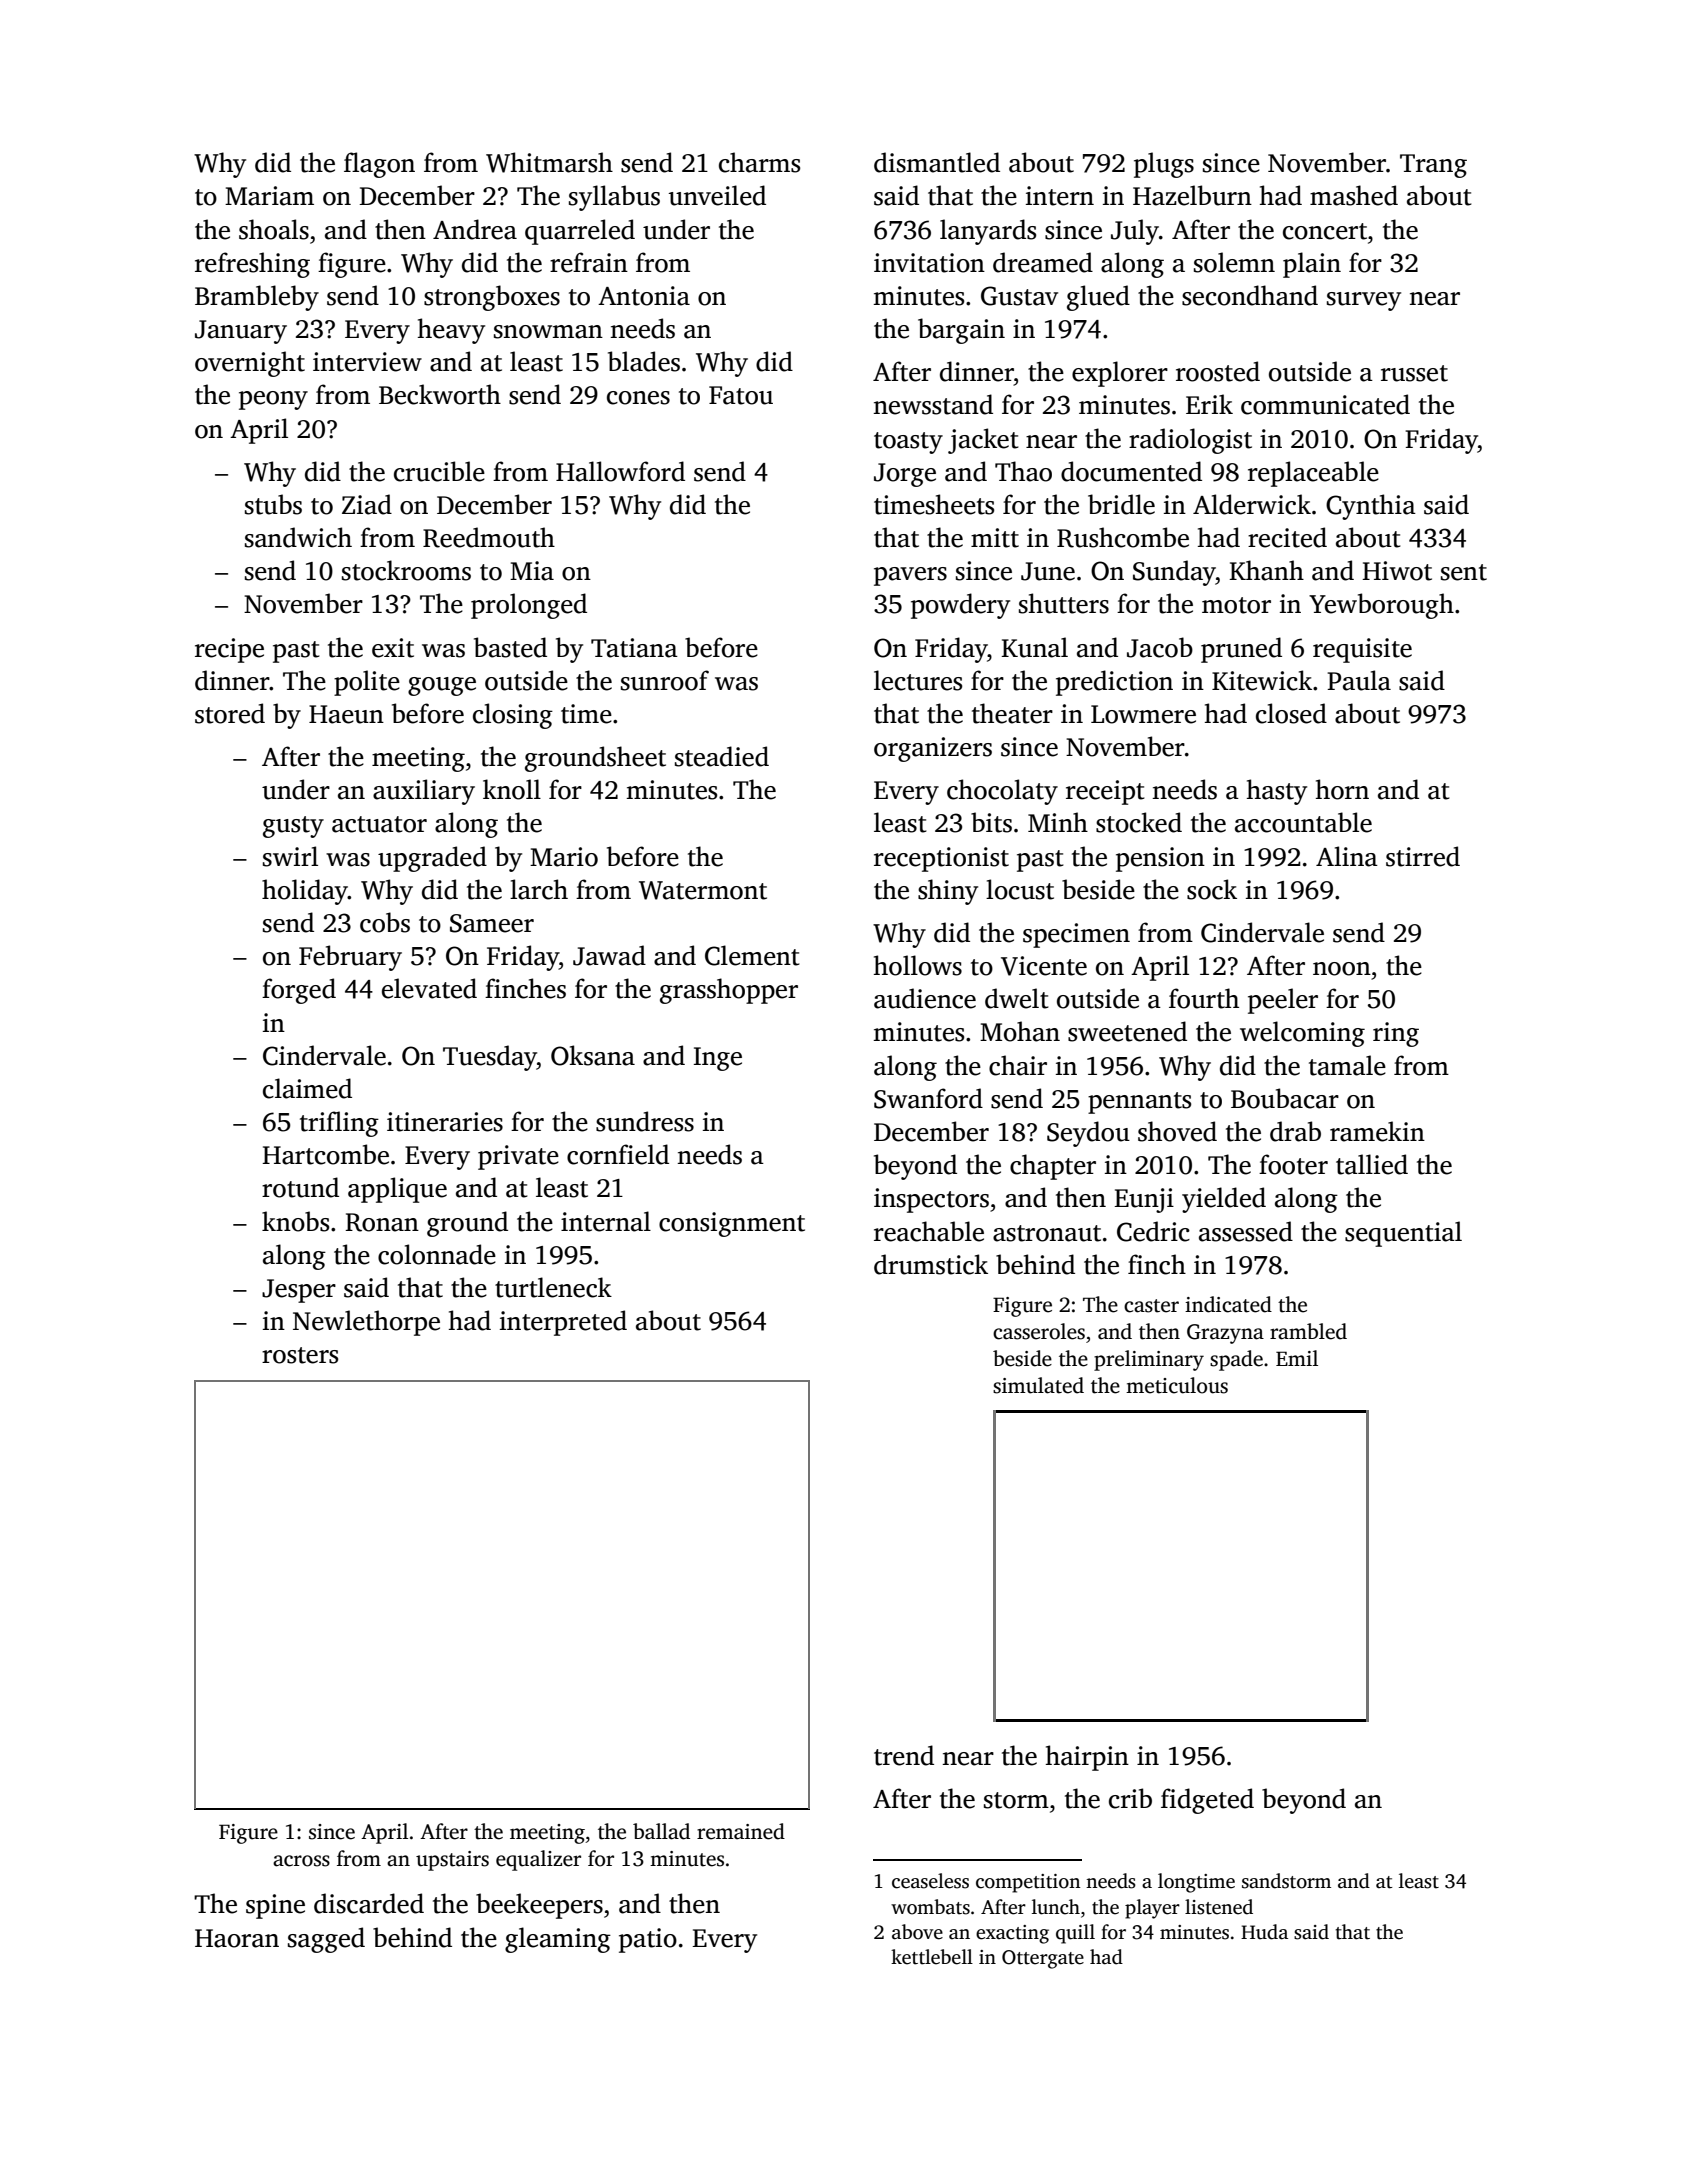 The image size is (1683, 2178). Describe the element at coordinates (661, 1831) in the screenshot. I see `ballad` at that location.
